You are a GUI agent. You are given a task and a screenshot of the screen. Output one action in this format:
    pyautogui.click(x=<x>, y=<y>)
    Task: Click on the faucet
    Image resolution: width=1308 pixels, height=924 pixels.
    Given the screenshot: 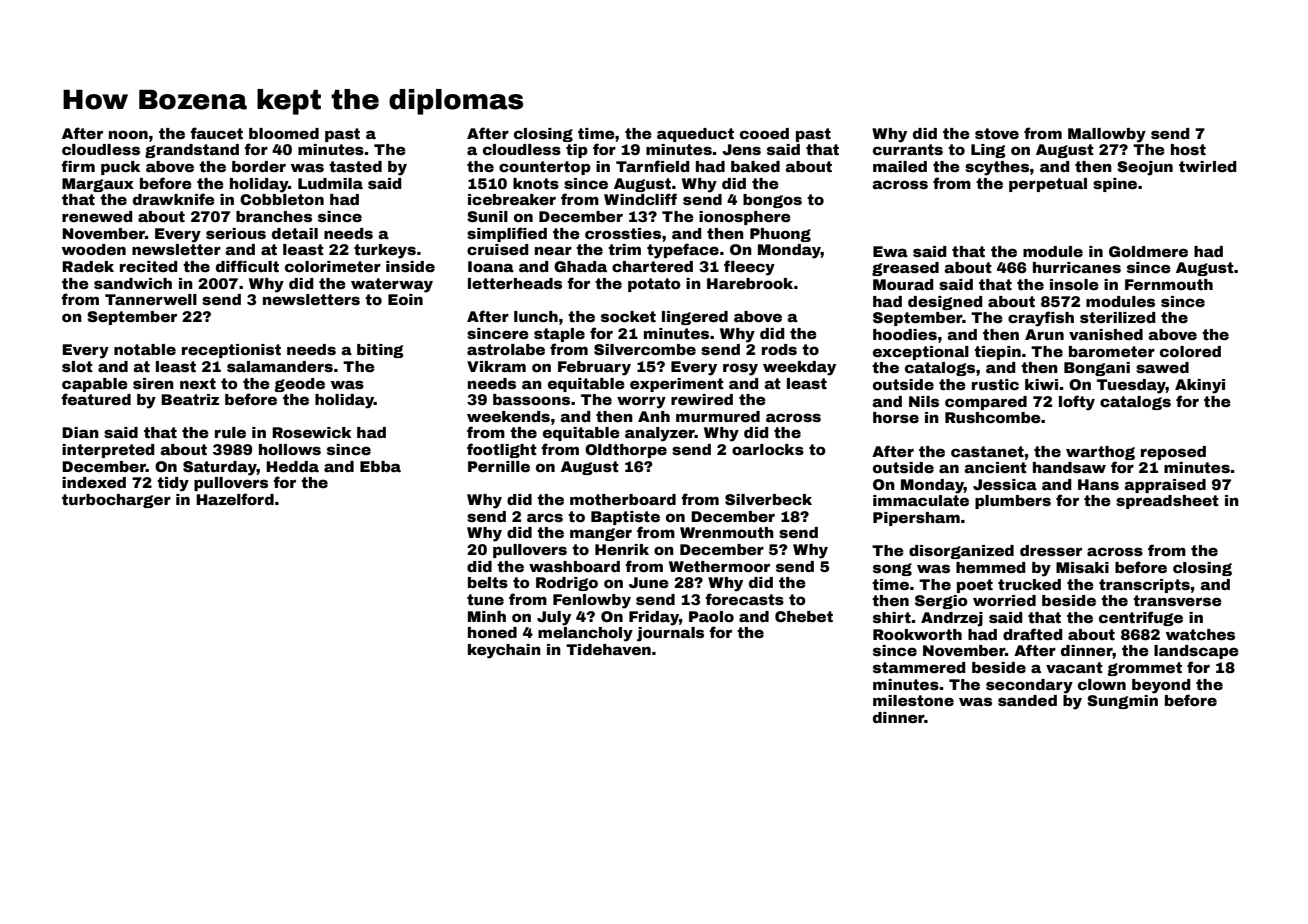 What is the action you would take?
    pyautogui.click(x=216, y=133)
